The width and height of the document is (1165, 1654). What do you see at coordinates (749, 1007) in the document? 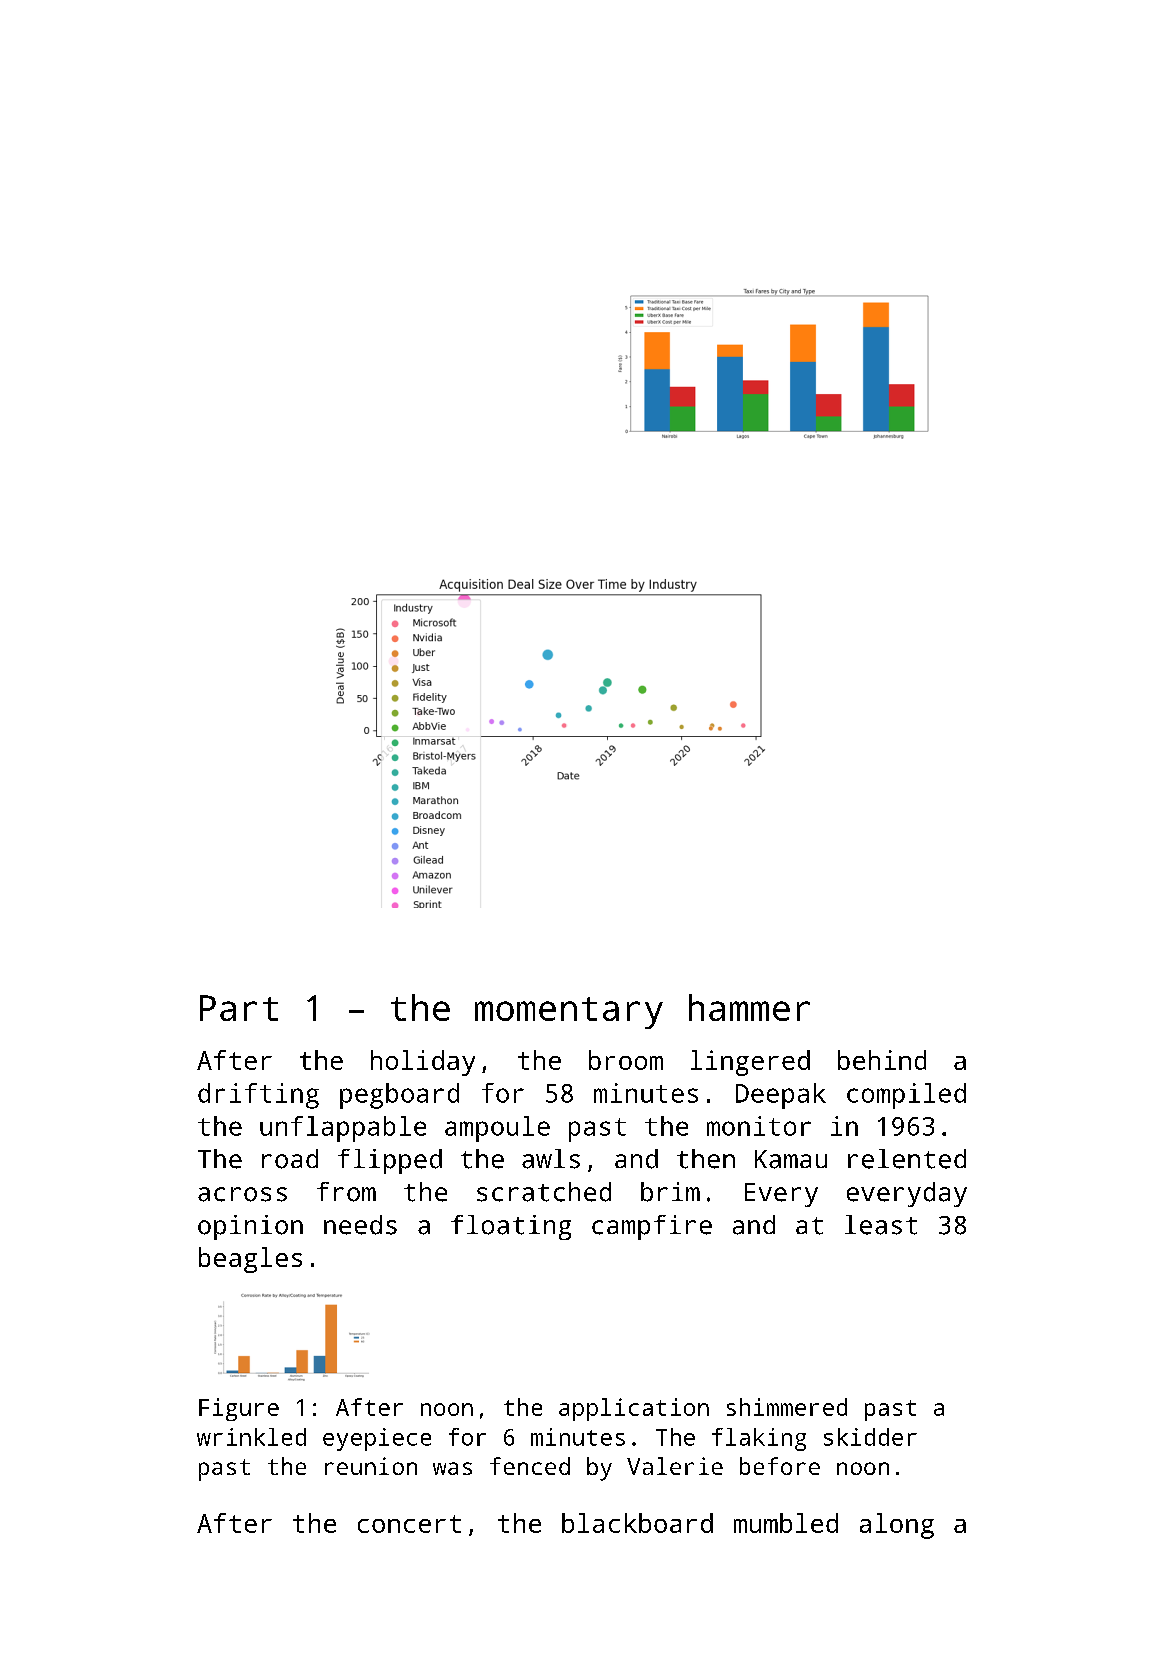
I see `hammer` at bounding box center [749, 1007].
